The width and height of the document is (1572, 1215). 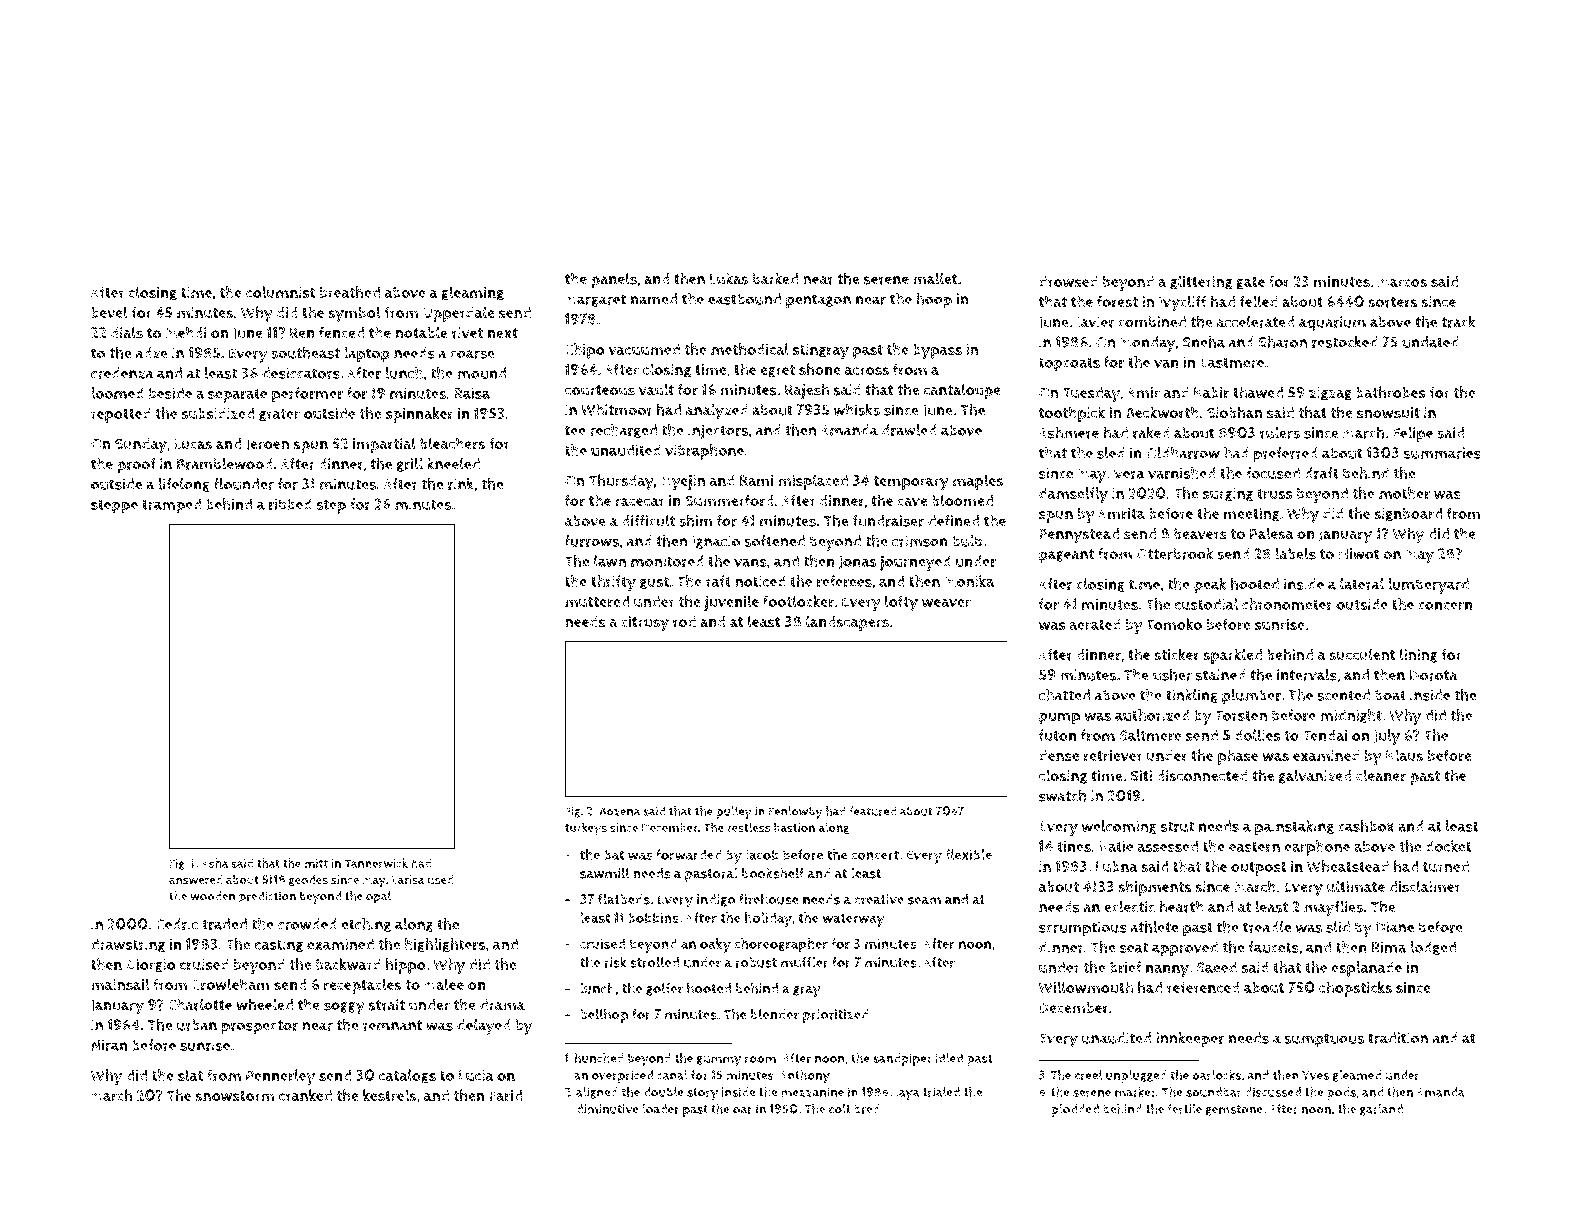 I want to click on undated, so click(x=1430, y=342).
